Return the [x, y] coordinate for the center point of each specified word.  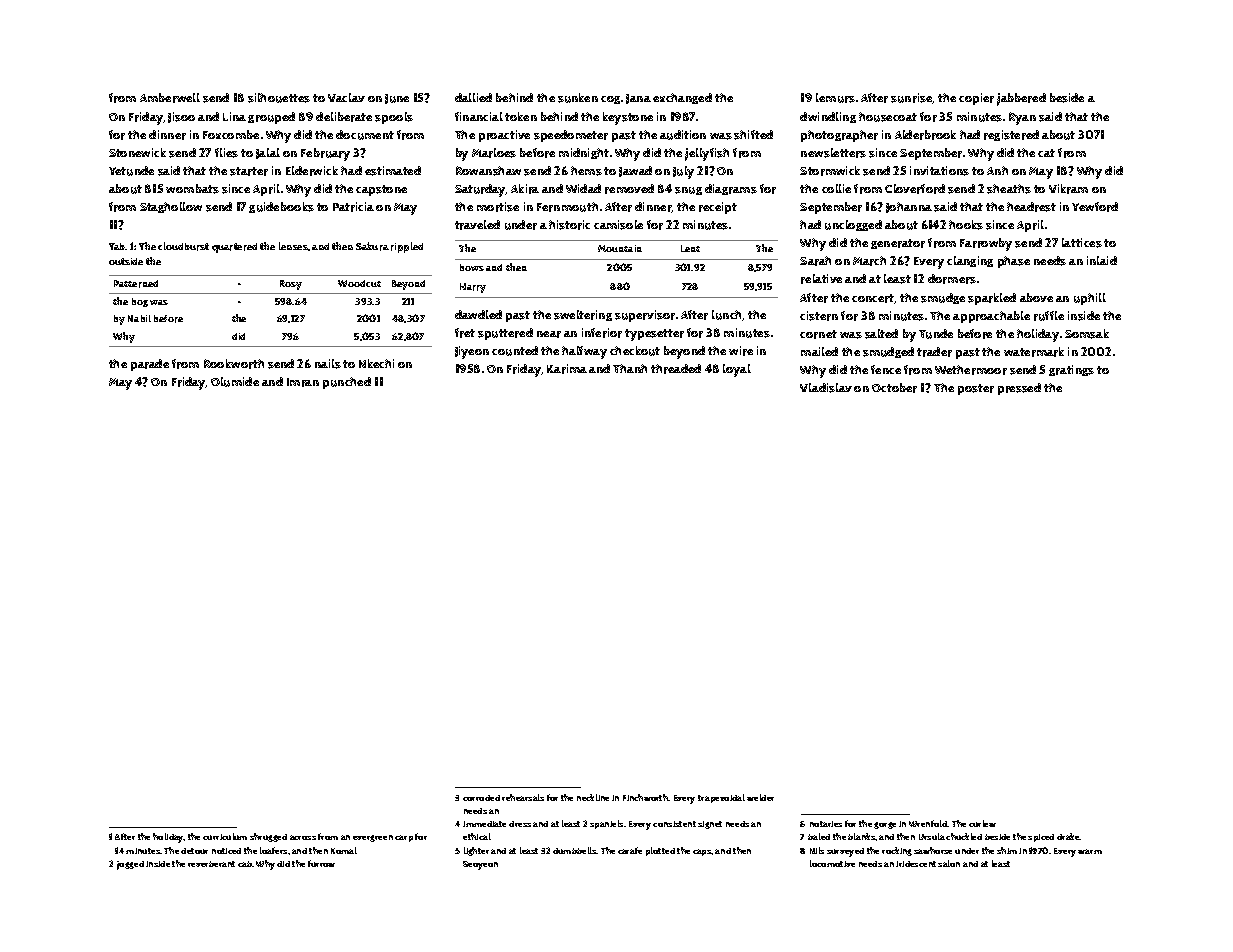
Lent [690, 248]
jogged [130, 865]
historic [569, 225]
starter [249, 171]
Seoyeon [480, 865]
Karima [567, 369]
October [894, 388]
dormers [952, 279]
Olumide [235, 382]
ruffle [1049, 316]
